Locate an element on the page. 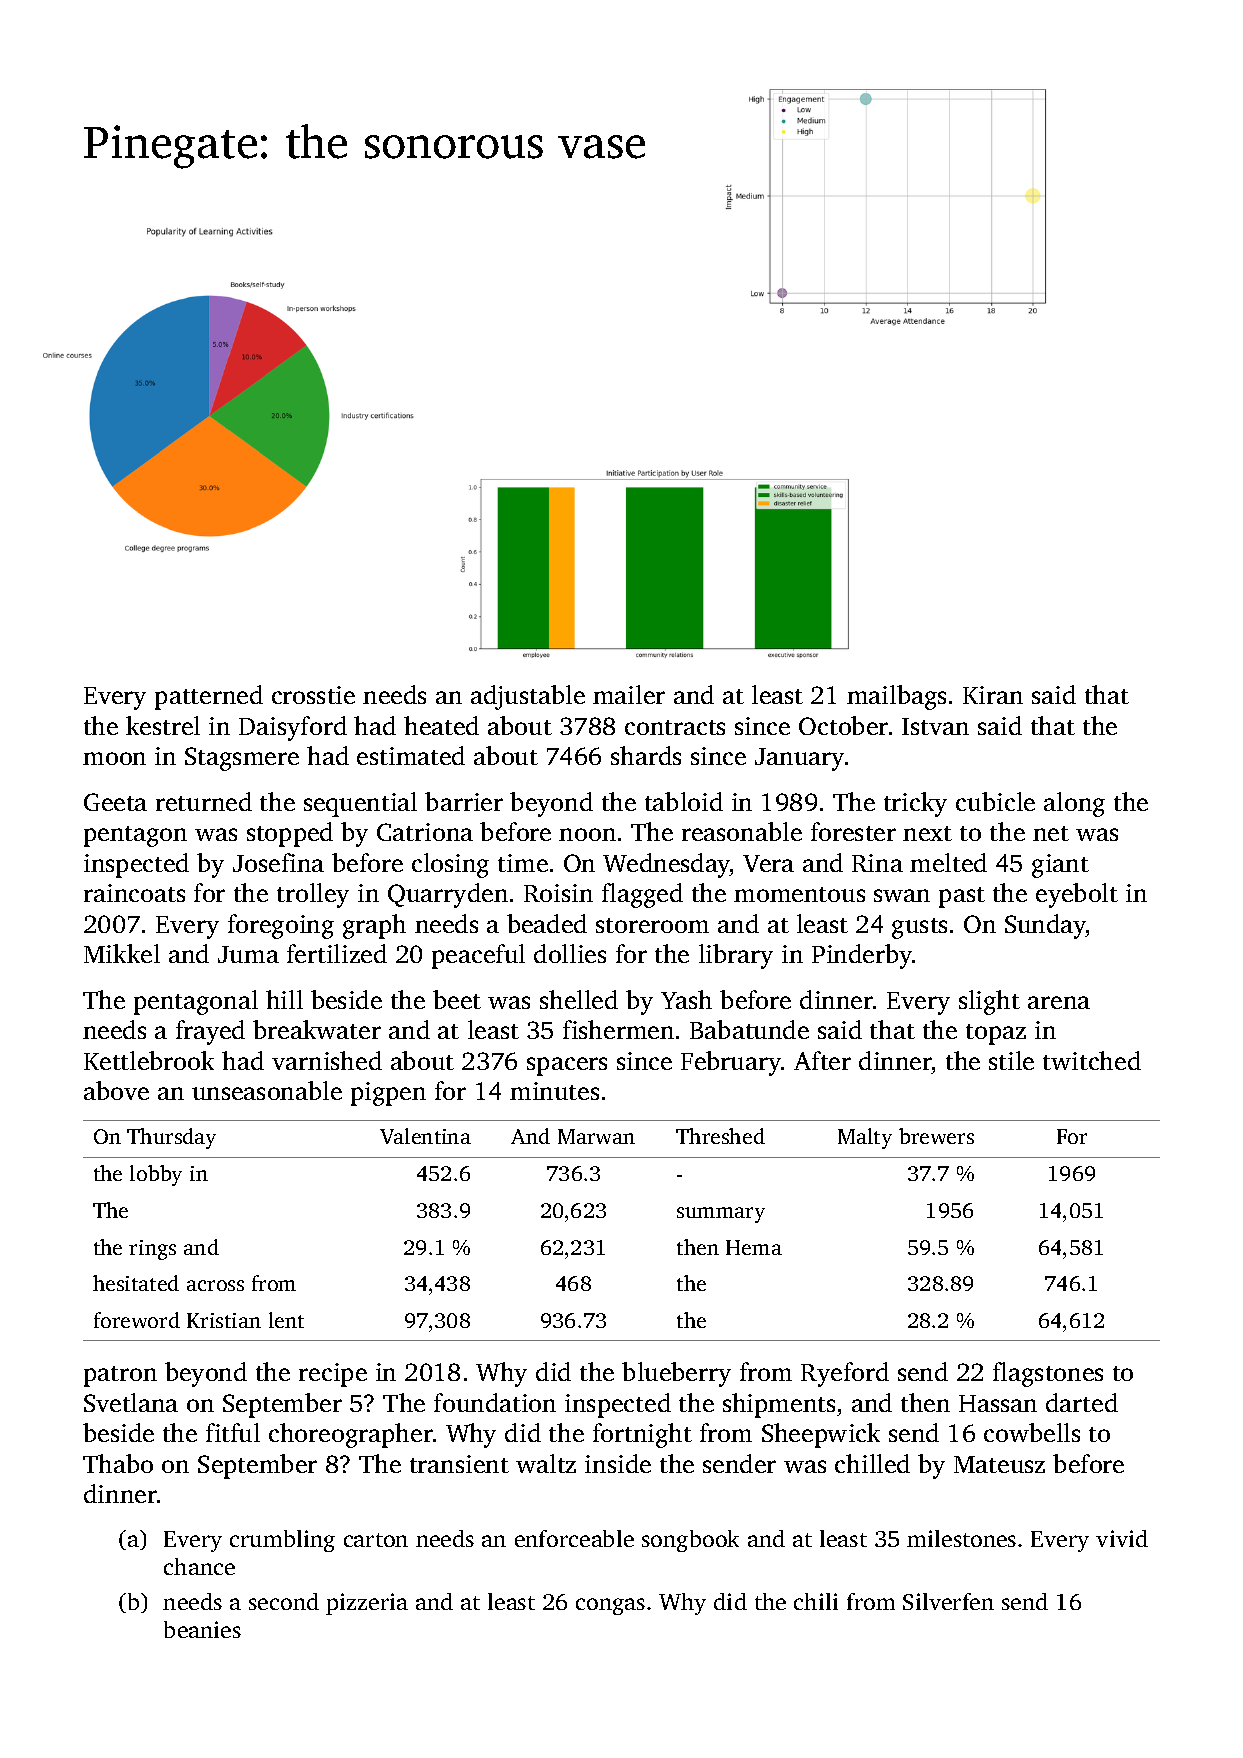  mailer is located at coordinates (629, 694).
